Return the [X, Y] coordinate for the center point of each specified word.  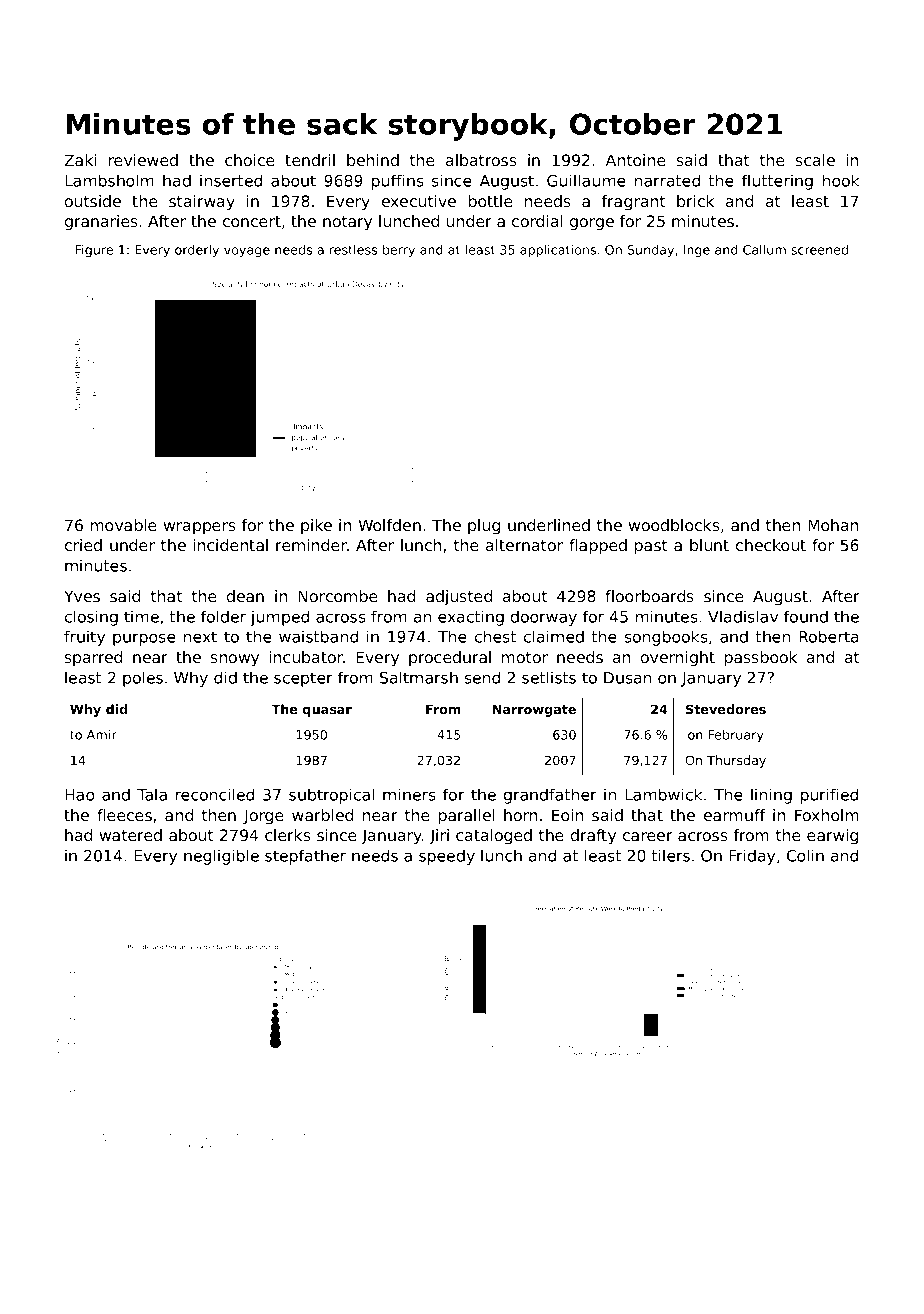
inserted [231, 180]
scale [815, 160]
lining [771, 796]
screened [819, 250]
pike [316, 526]
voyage [247, 252]
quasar [327, 712]
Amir [102, 735]
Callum [764, 250]
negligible [221, 857]
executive [419, 201]
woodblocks [674, 525]
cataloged [494, 837]
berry [399, 251]
